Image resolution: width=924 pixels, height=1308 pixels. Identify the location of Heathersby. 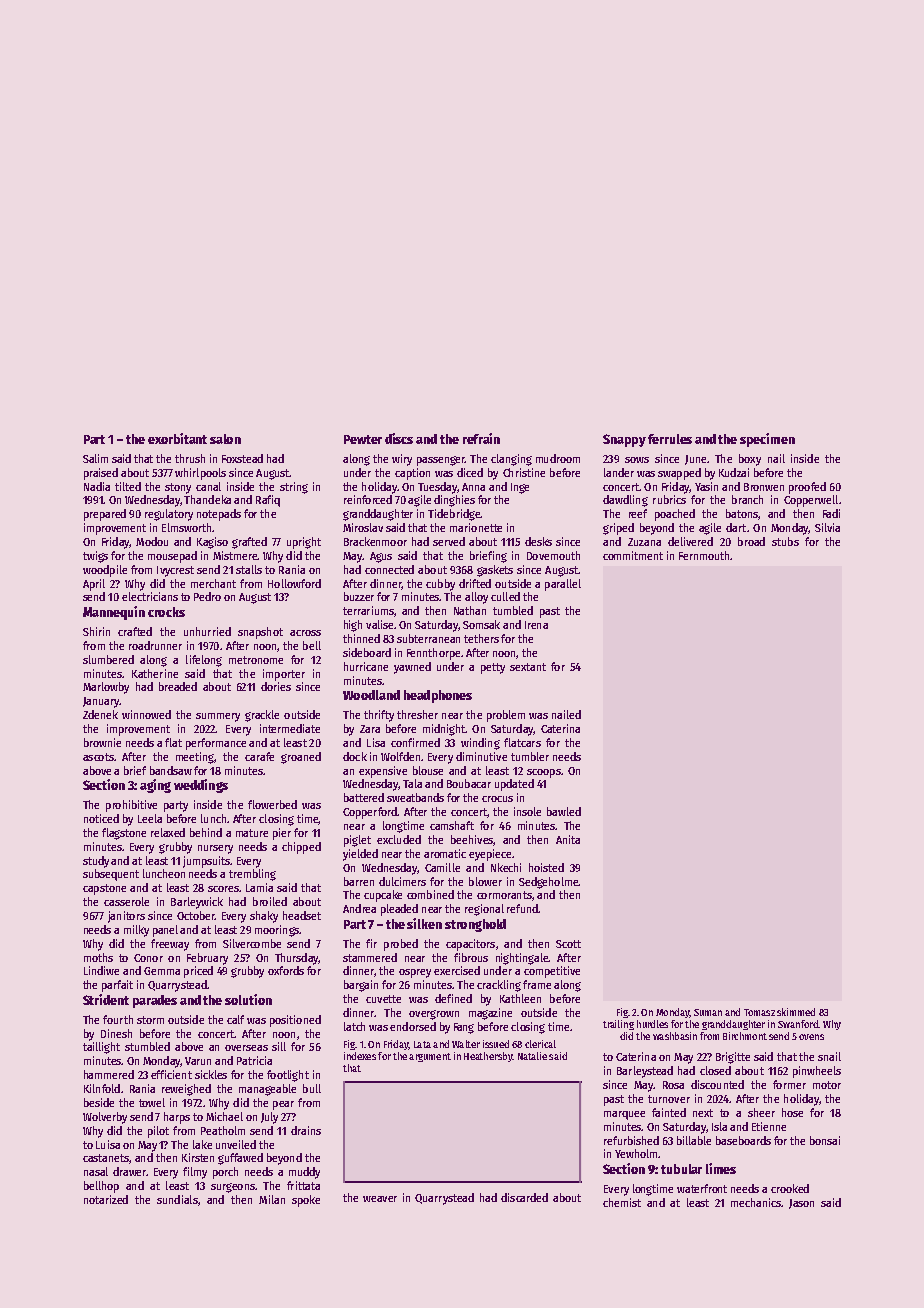
(488, 1057).
